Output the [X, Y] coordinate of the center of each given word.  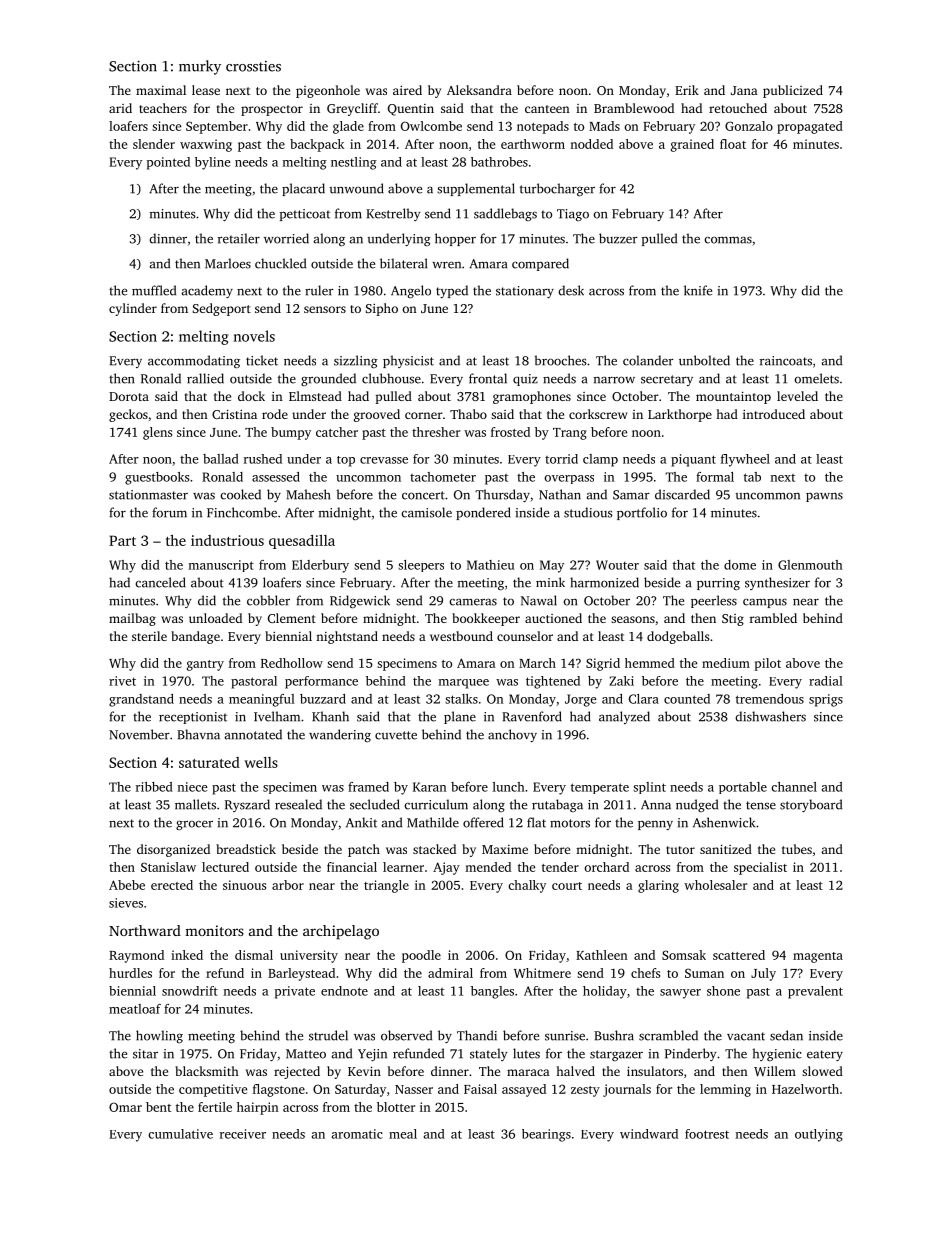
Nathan [560, 494]
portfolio [642, 513]
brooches [560, 360]
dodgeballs [678, 637]
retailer [239, 238]
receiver [243, 1134]
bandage [195, 637]
